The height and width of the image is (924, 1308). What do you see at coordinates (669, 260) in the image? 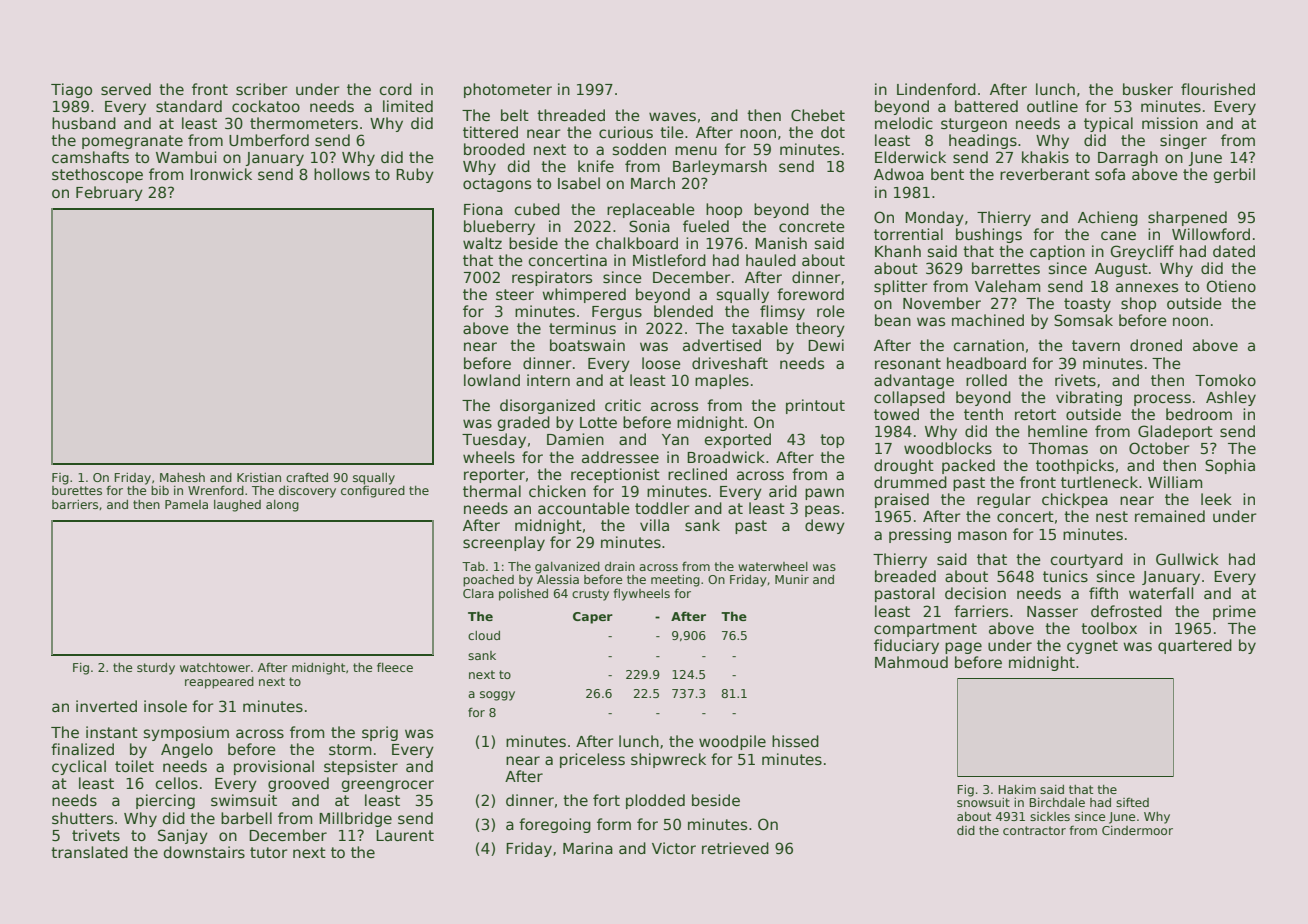
I see `Mistleford` at bounding box center [669, 260].
